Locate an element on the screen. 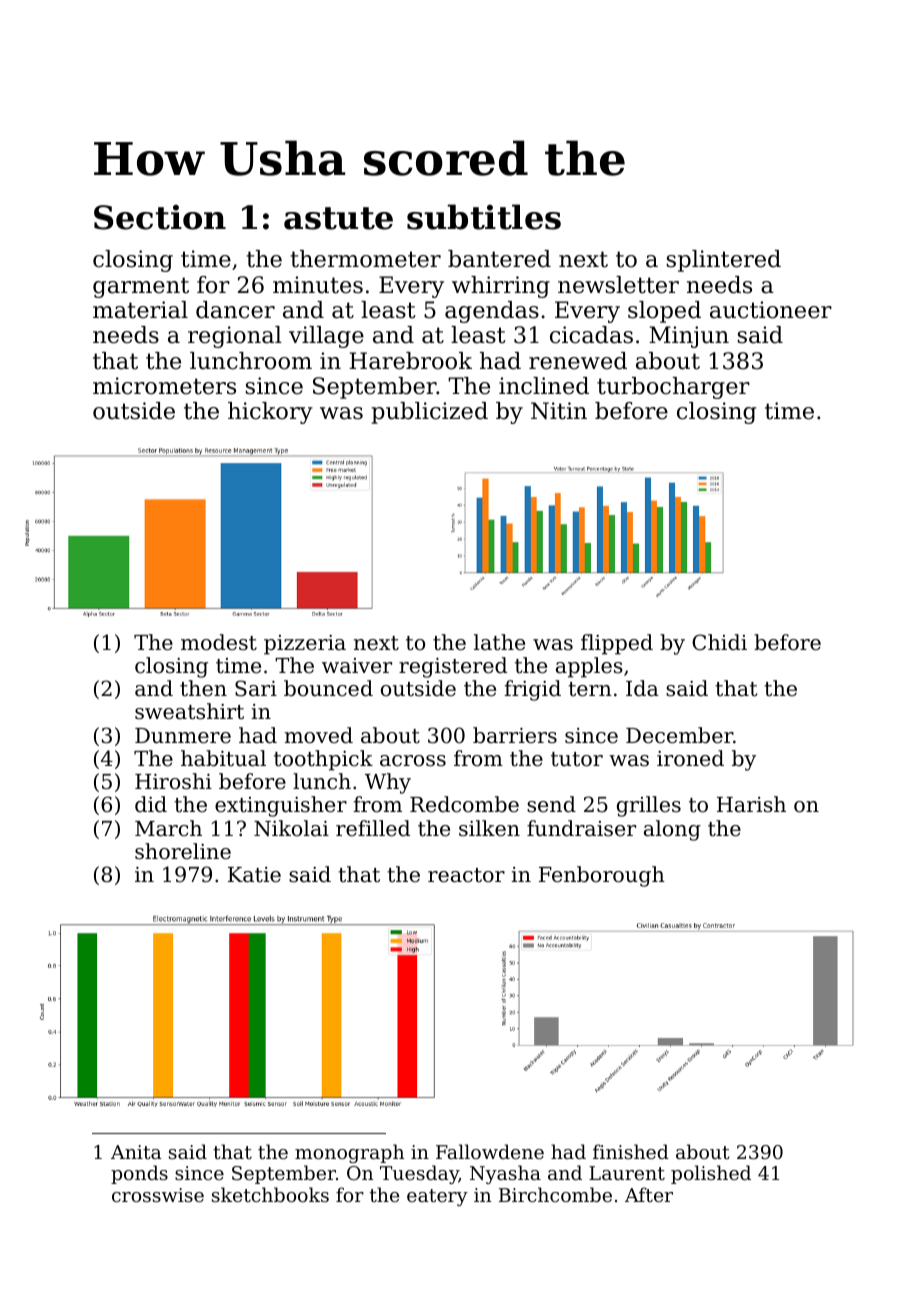 The width and height of the screenshot is (924, 1311). modest is located at coordinates (219, 642).
